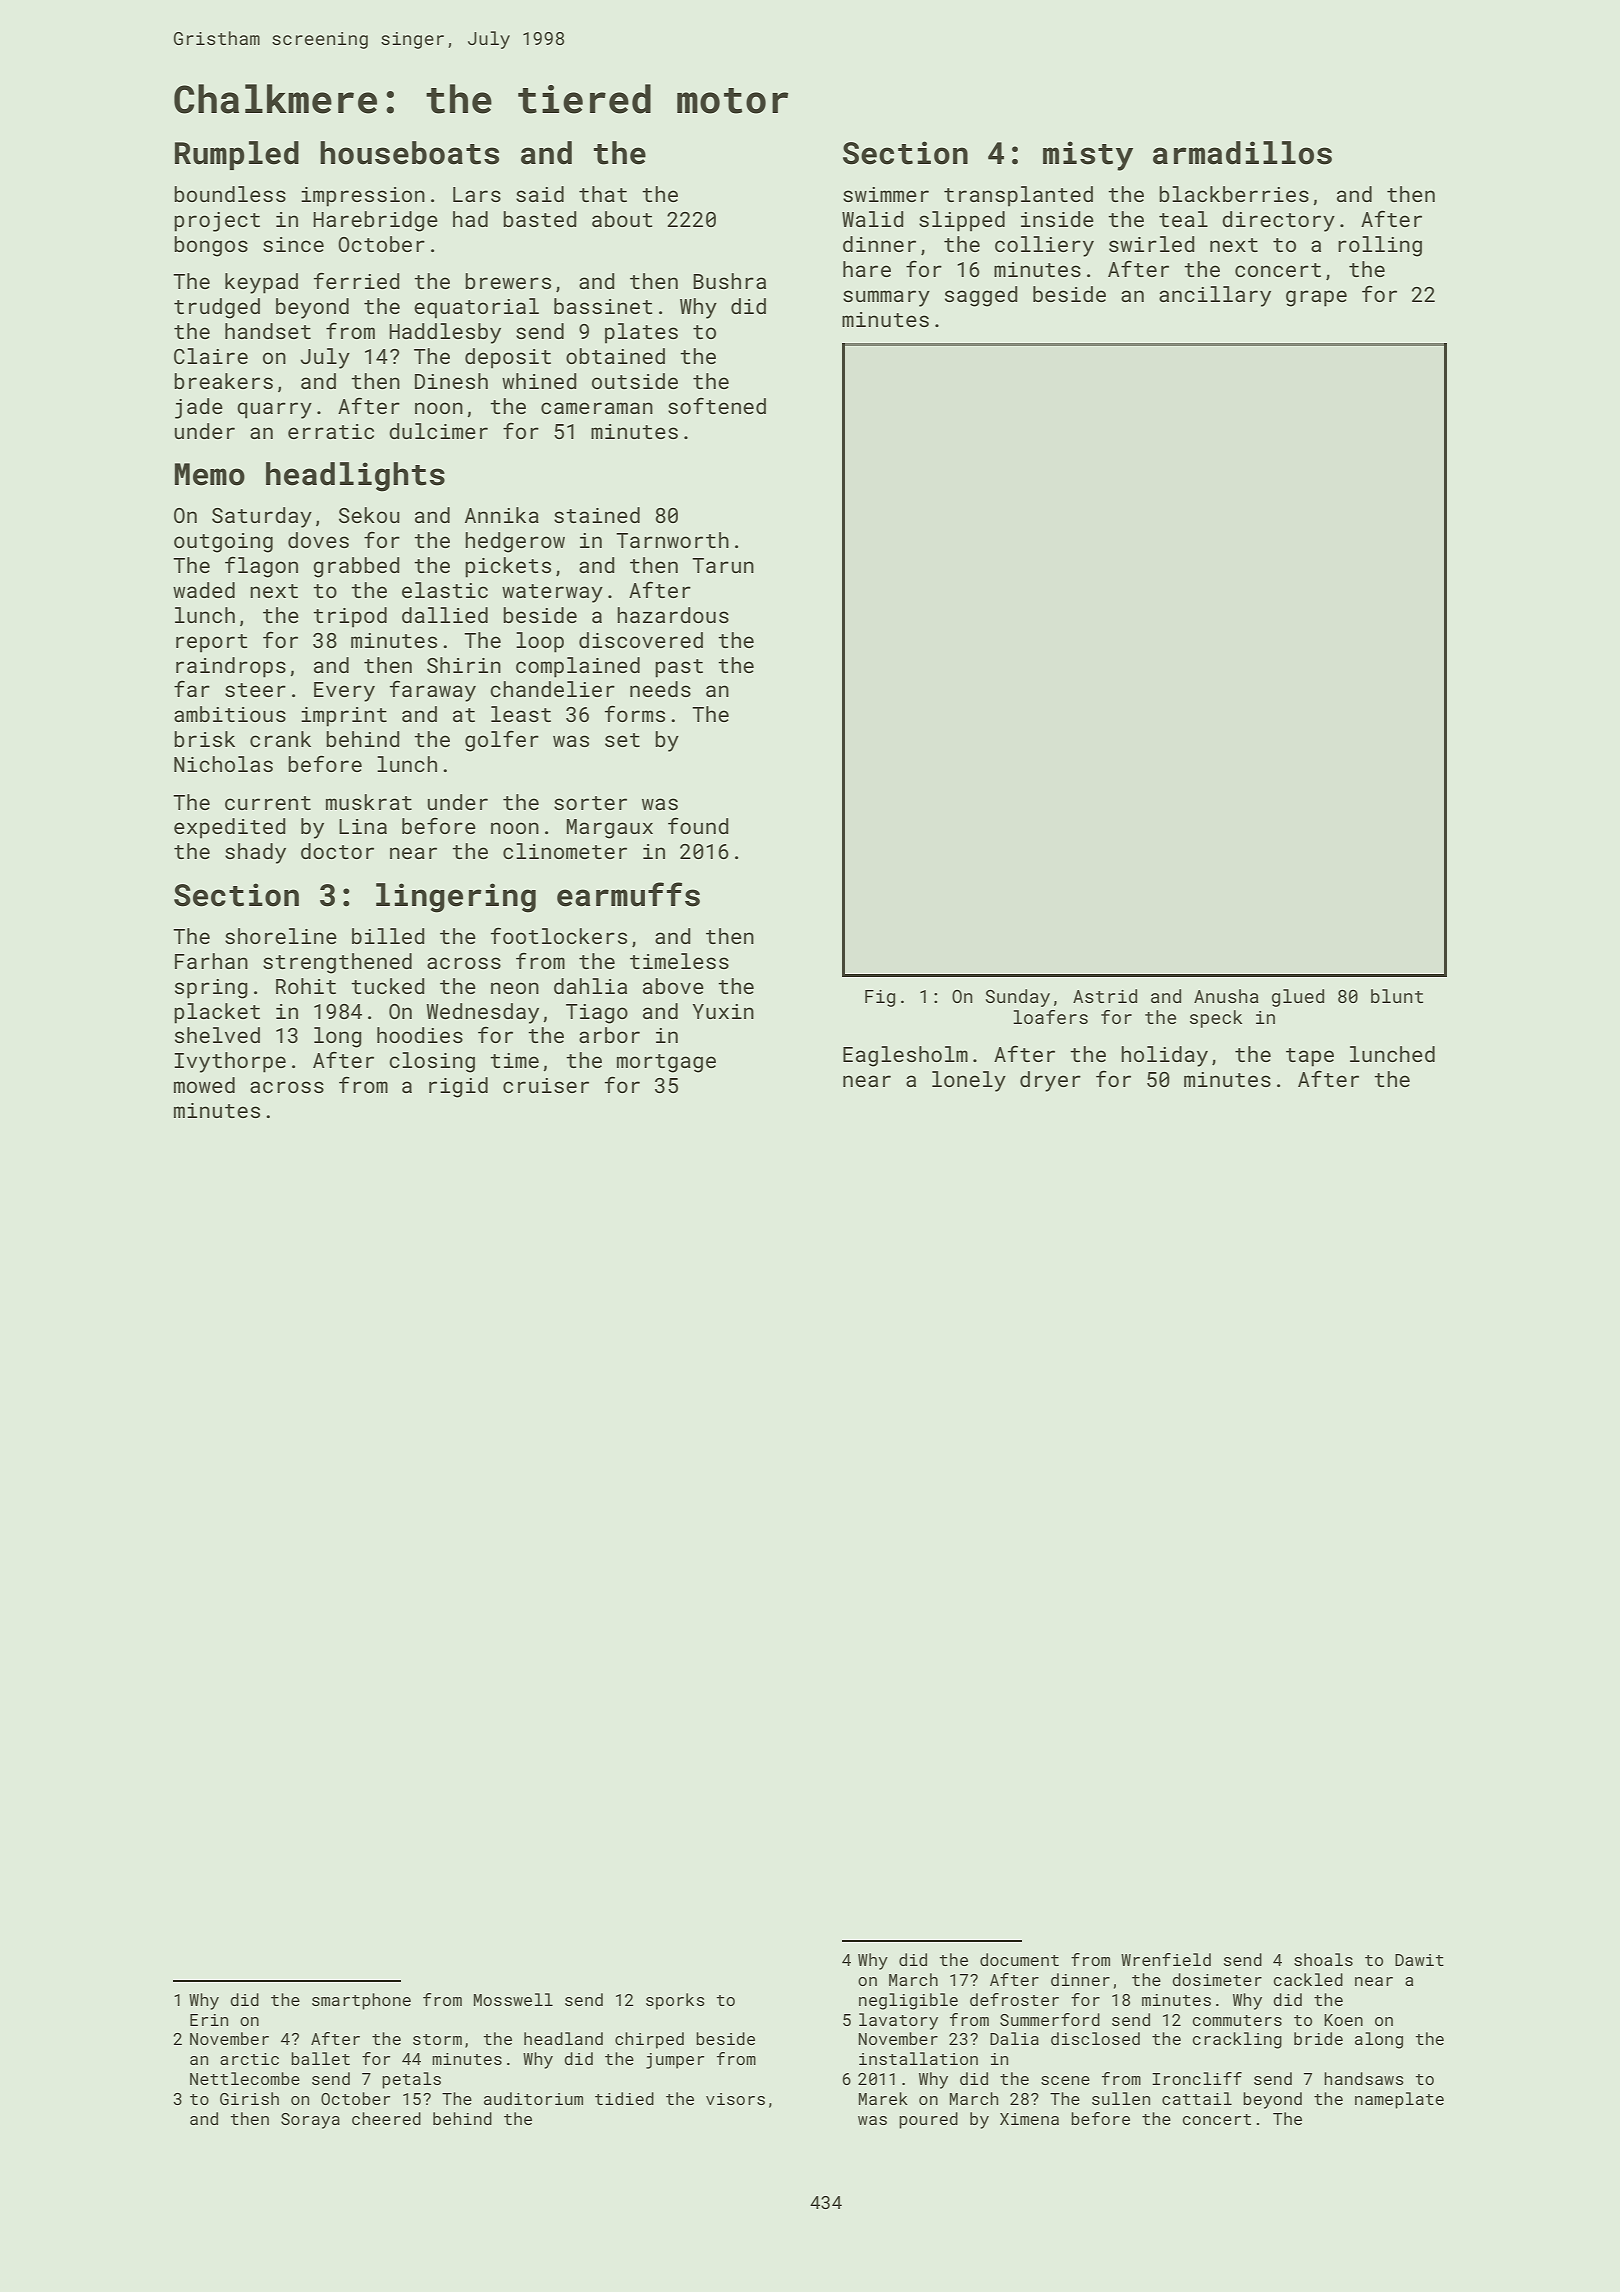 The image size is (1620, 2292). What do you see at coordinates (723, 565) in the screenshot?
I see `Tarun` at bounding box center [723, 565].
